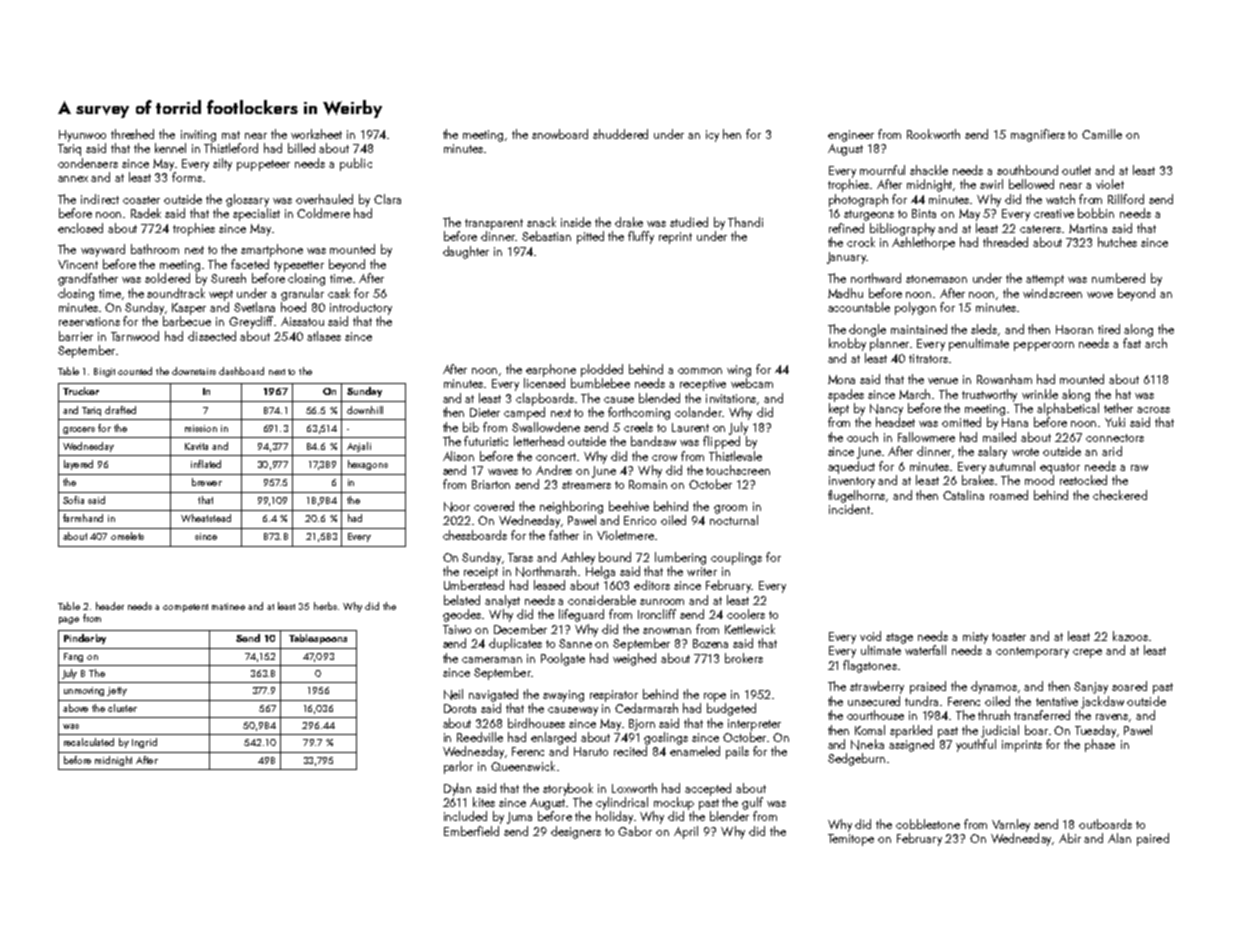 The width and height of the screenshot is (1233, 952). Describe the element at coordinates (1009, 495) in the screenshot. I see `roamed` at that location.
